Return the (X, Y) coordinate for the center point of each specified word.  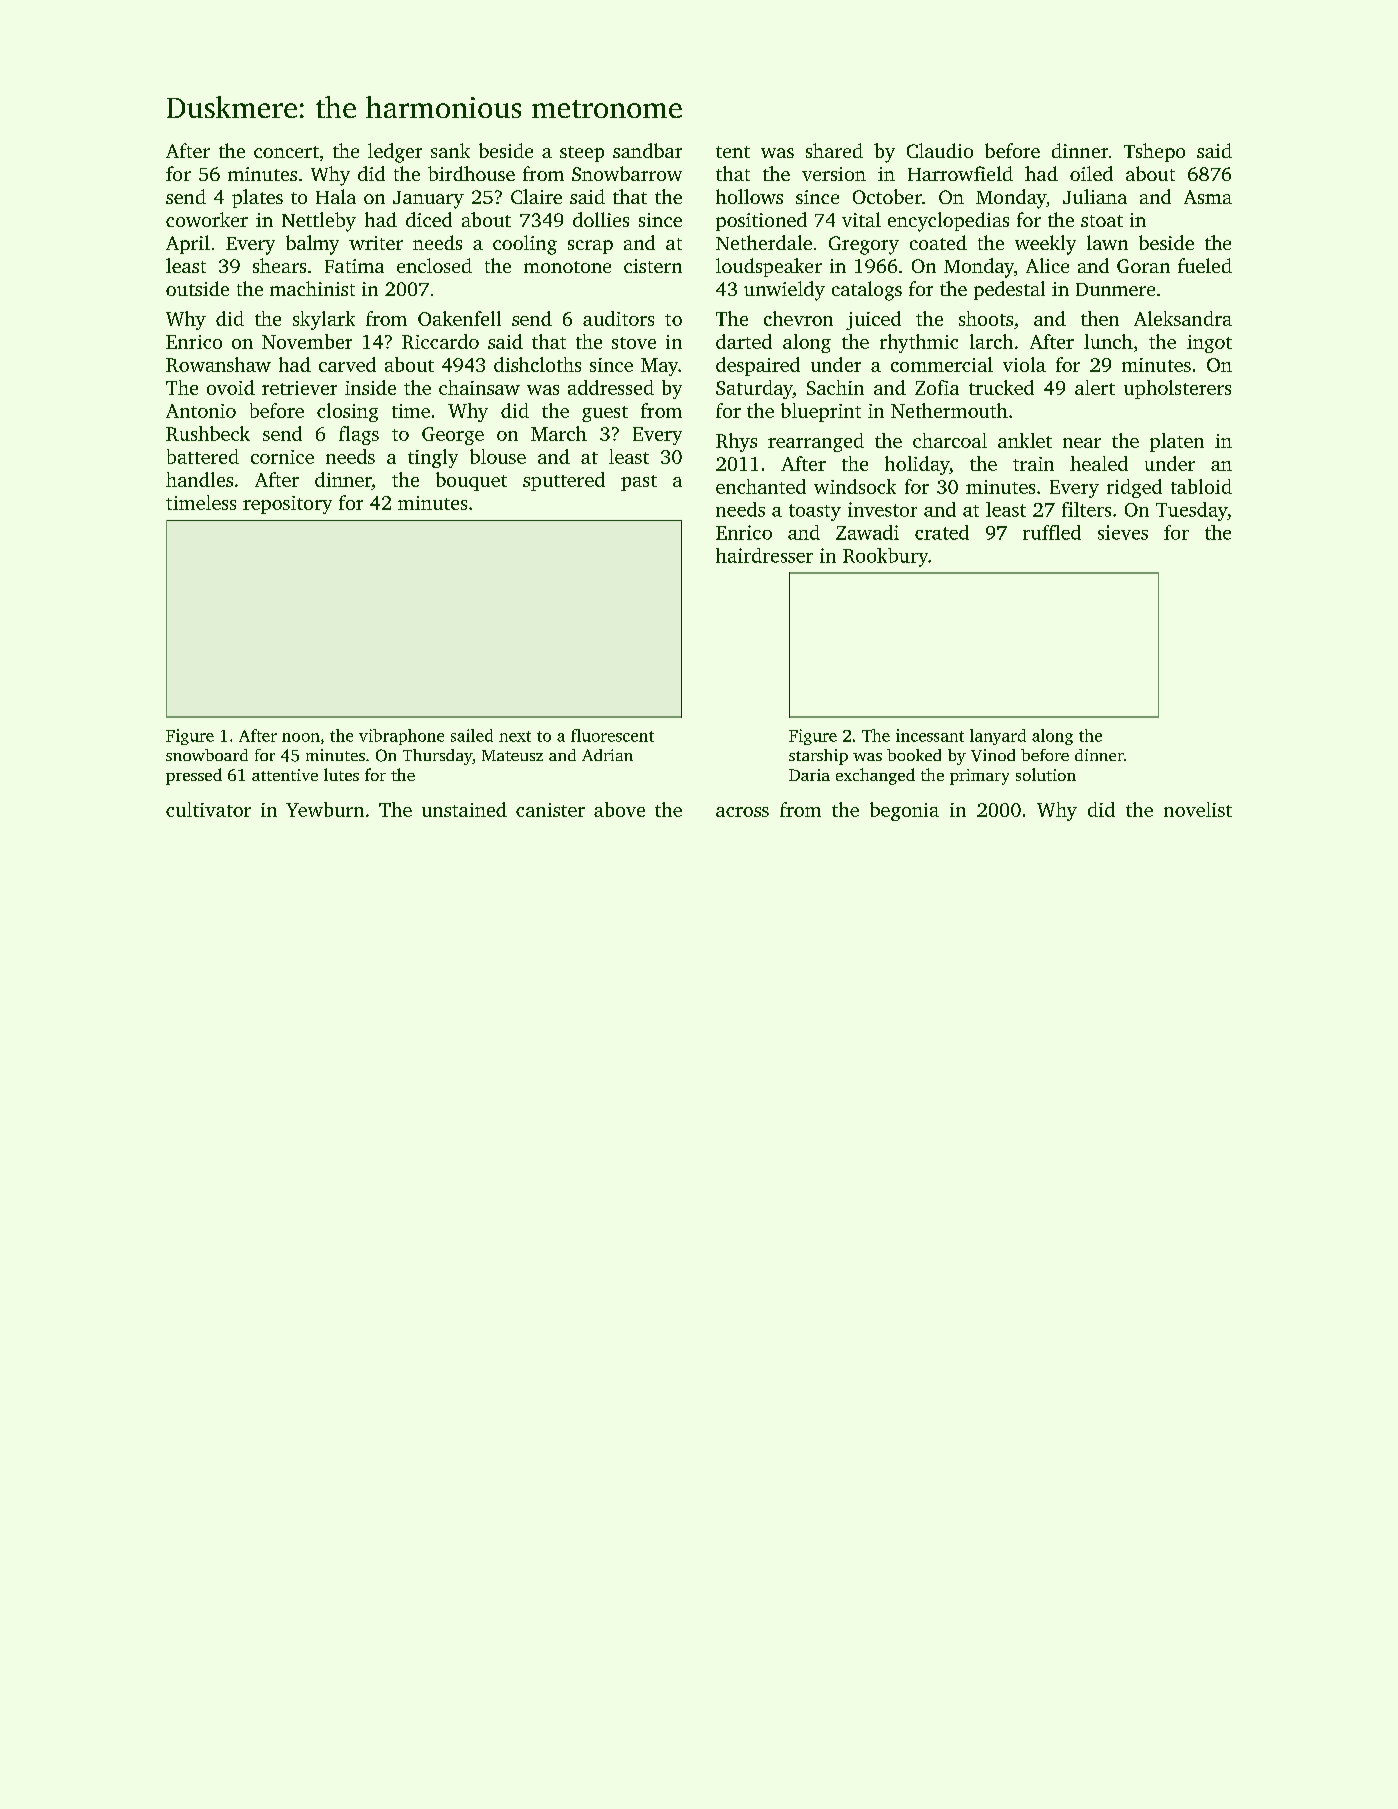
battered (203, 456)
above (619, 809)
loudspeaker (769, 267)
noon (301, 737)
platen (1177, 442)
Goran (1143, 266)
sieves (1123, 532)
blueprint (821, 412)
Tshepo (1154, 152)
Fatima (354, 266)
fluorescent (612, 735)
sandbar (647, 150)
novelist (1198, 809)
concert (286, 152)
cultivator (208, 809)
